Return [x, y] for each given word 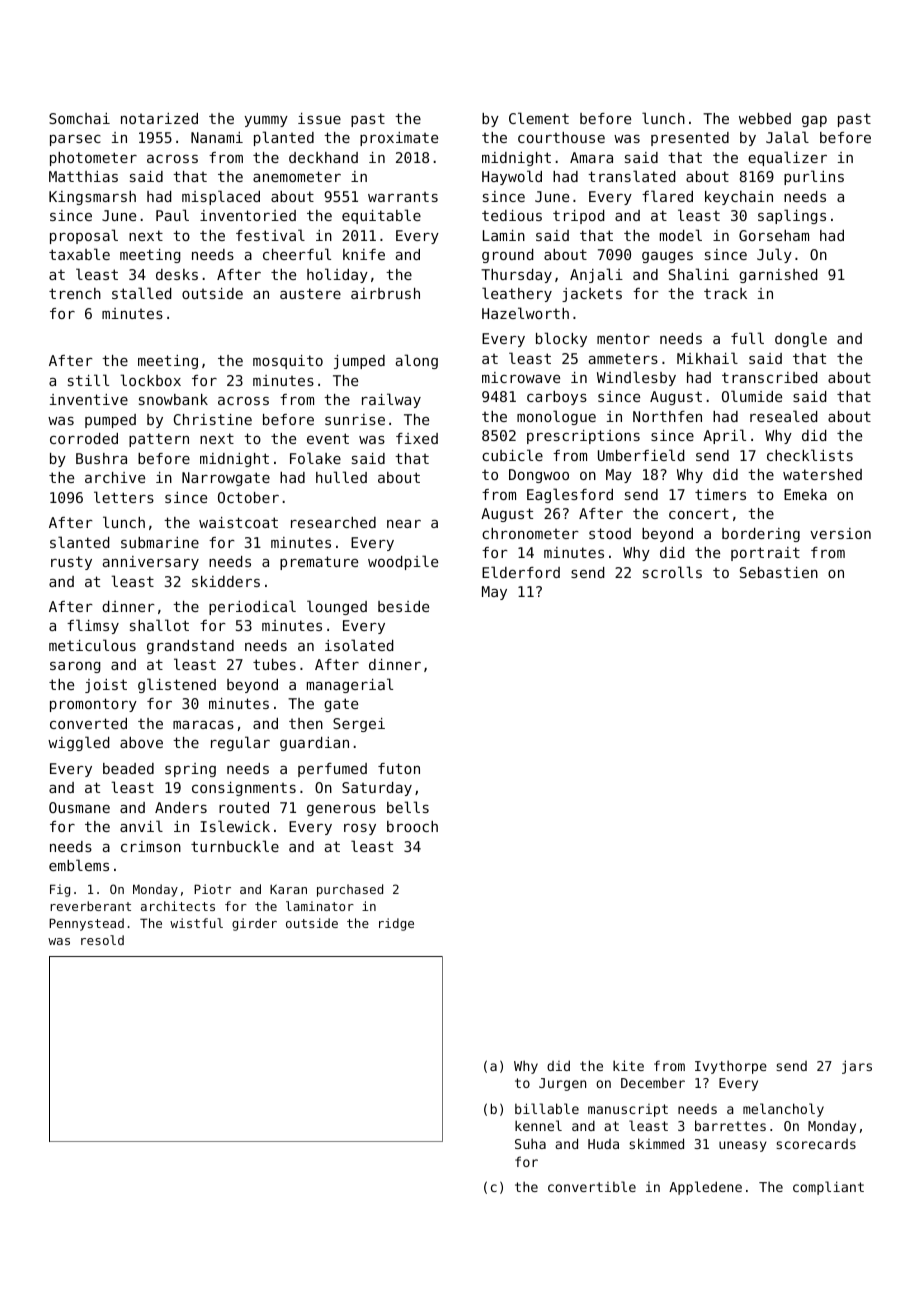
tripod [579, 217]
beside [403, 606]
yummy [266, 121]
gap [814, 121]
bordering [761, 535]
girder [254, 924]
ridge [396, 924]
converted [88, 723]
